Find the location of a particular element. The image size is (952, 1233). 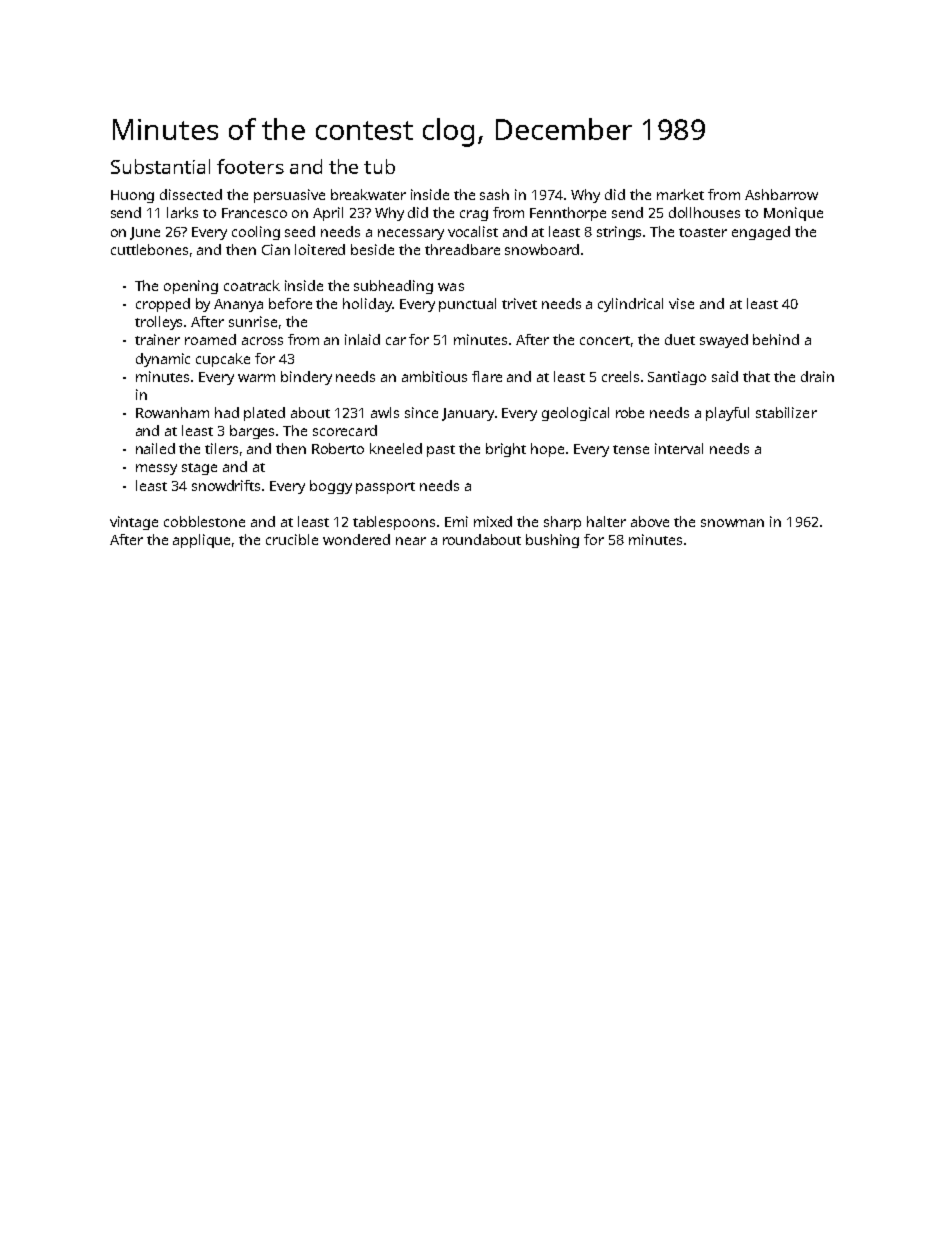

swayed is located at coordinates (724, 341).
